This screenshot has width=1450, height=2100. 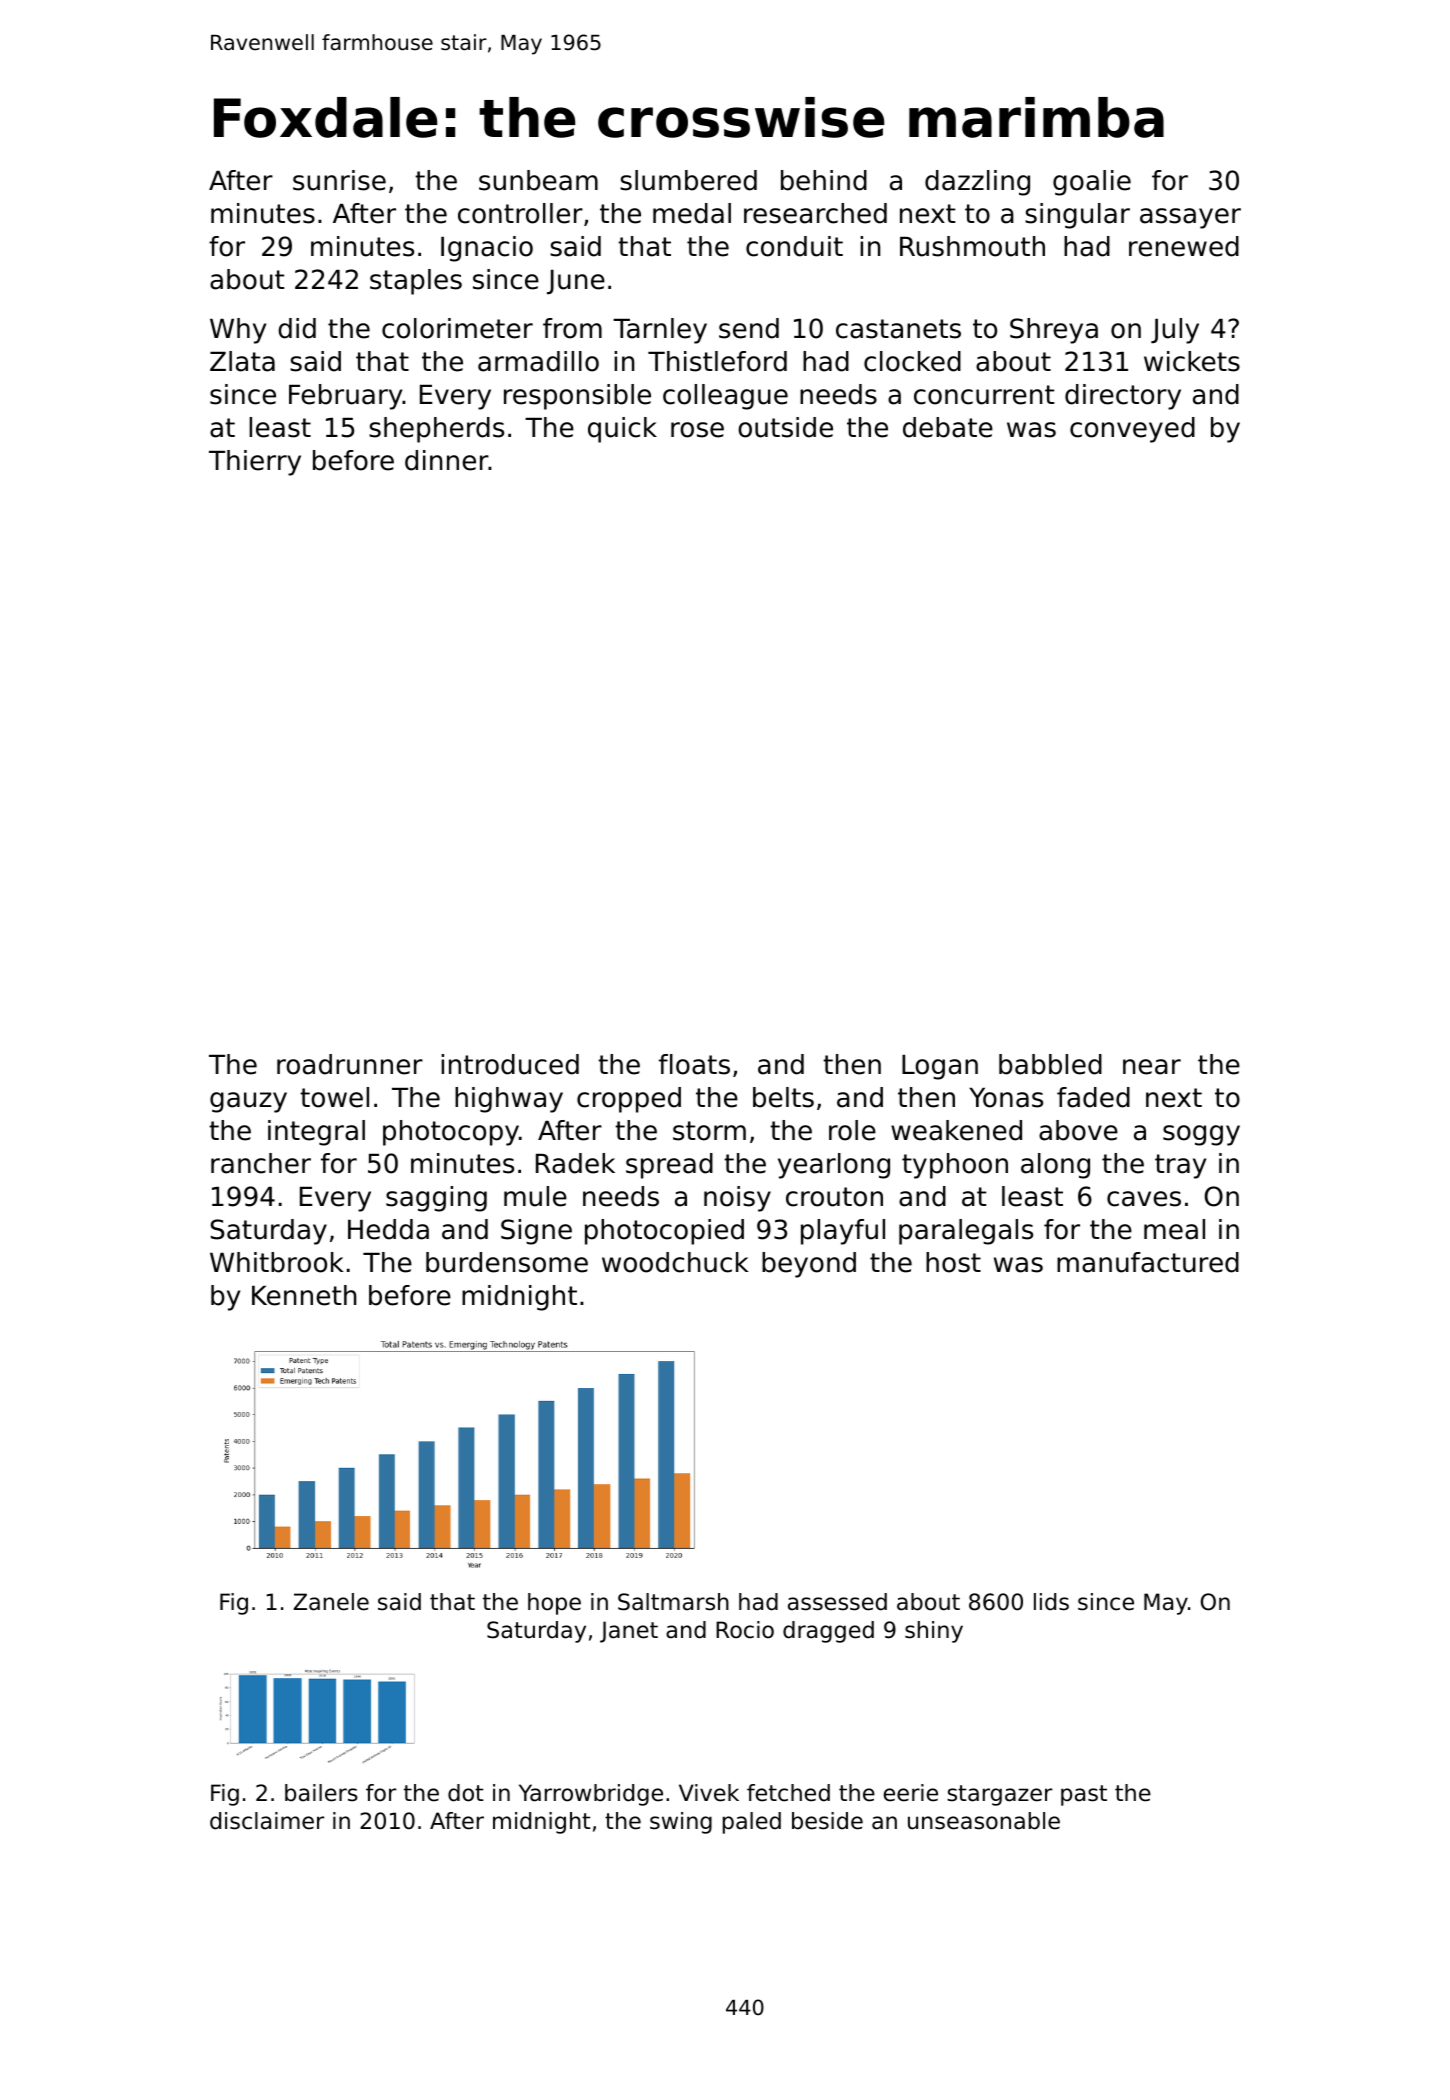 What do you see at coordinates (331, 1602) in the screenshot?
I see `Zanele` at bounding box center [331, 1602].
